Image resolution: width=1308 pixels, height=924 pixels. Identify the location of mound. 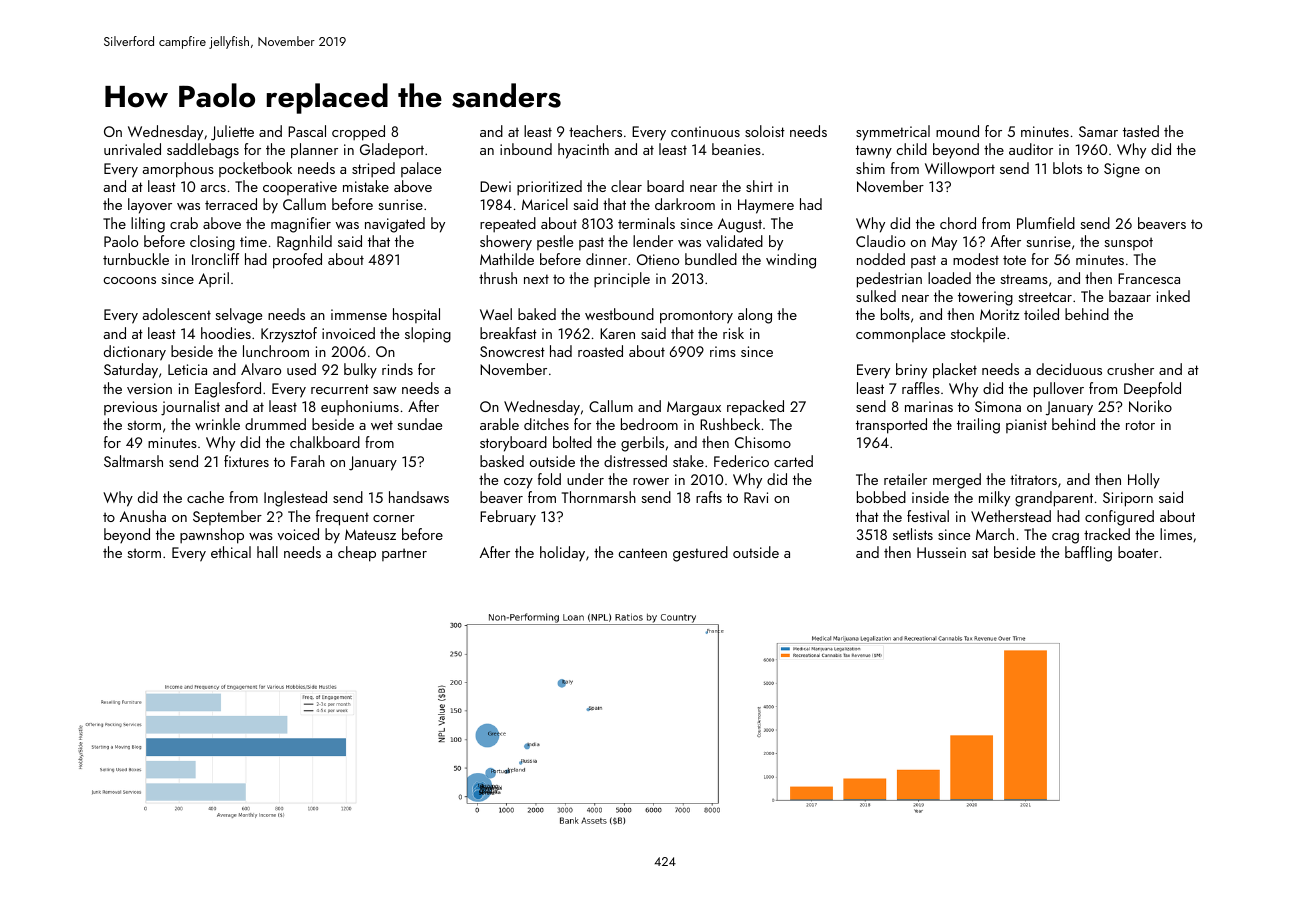
(957, 131).
